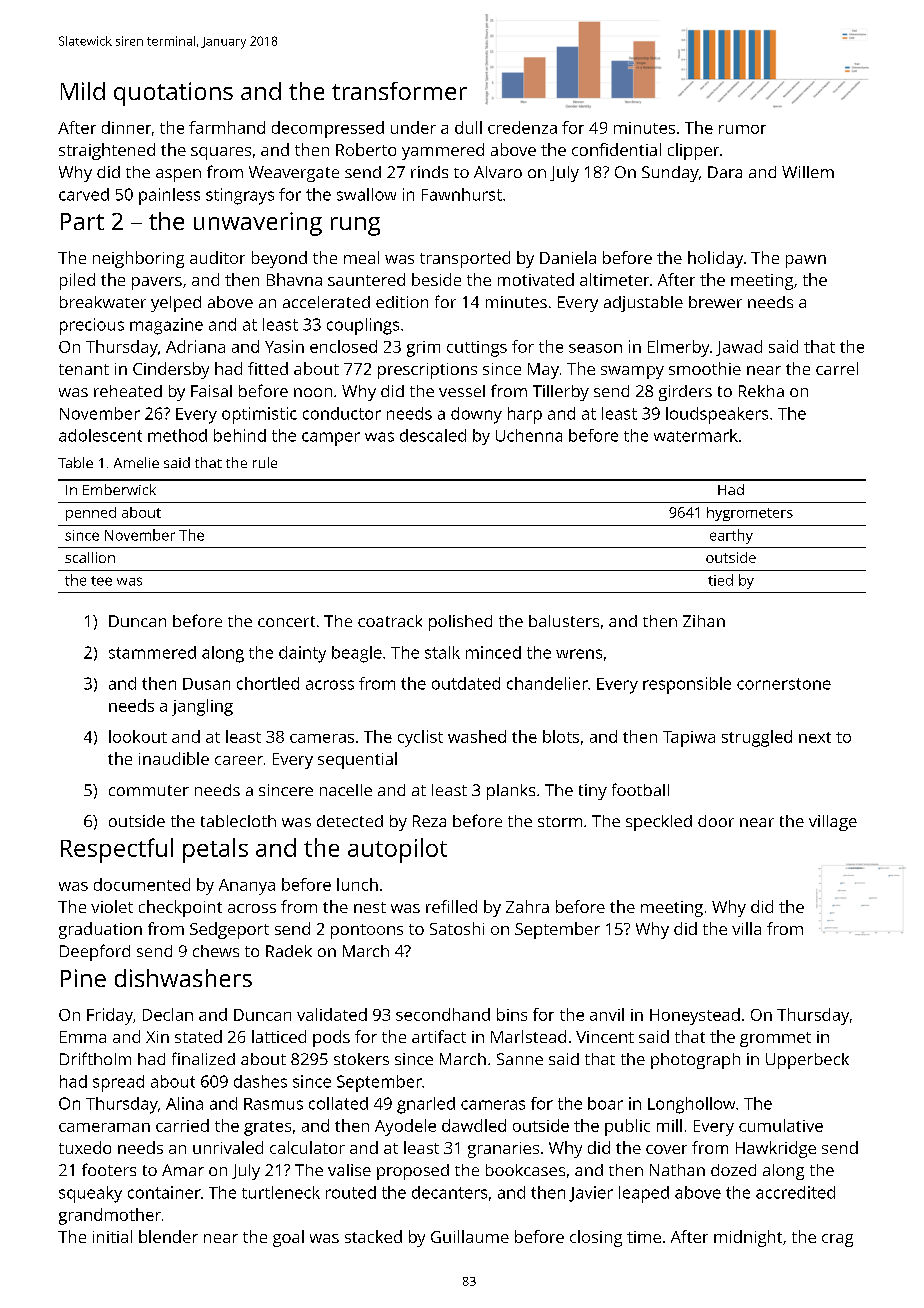 The width and height of the screenshot is (924, 1308). What do you see at coordinates (107, 151) in the screenshot?
I see `straightened` at bounding box center [107, 151].
